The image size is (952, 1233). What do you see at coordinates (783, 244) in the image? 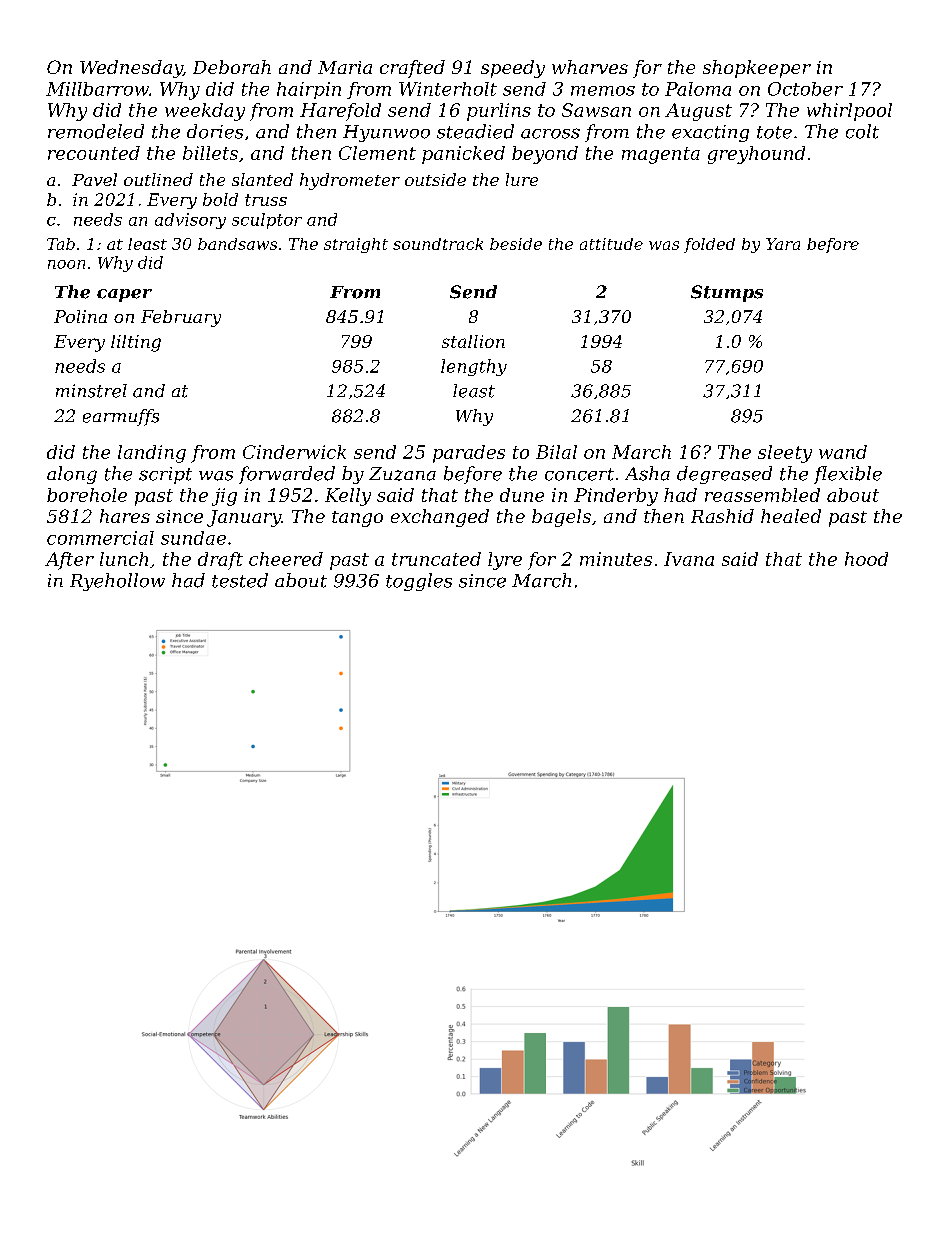
I see `Yara` at bounding box center [783, 244].
